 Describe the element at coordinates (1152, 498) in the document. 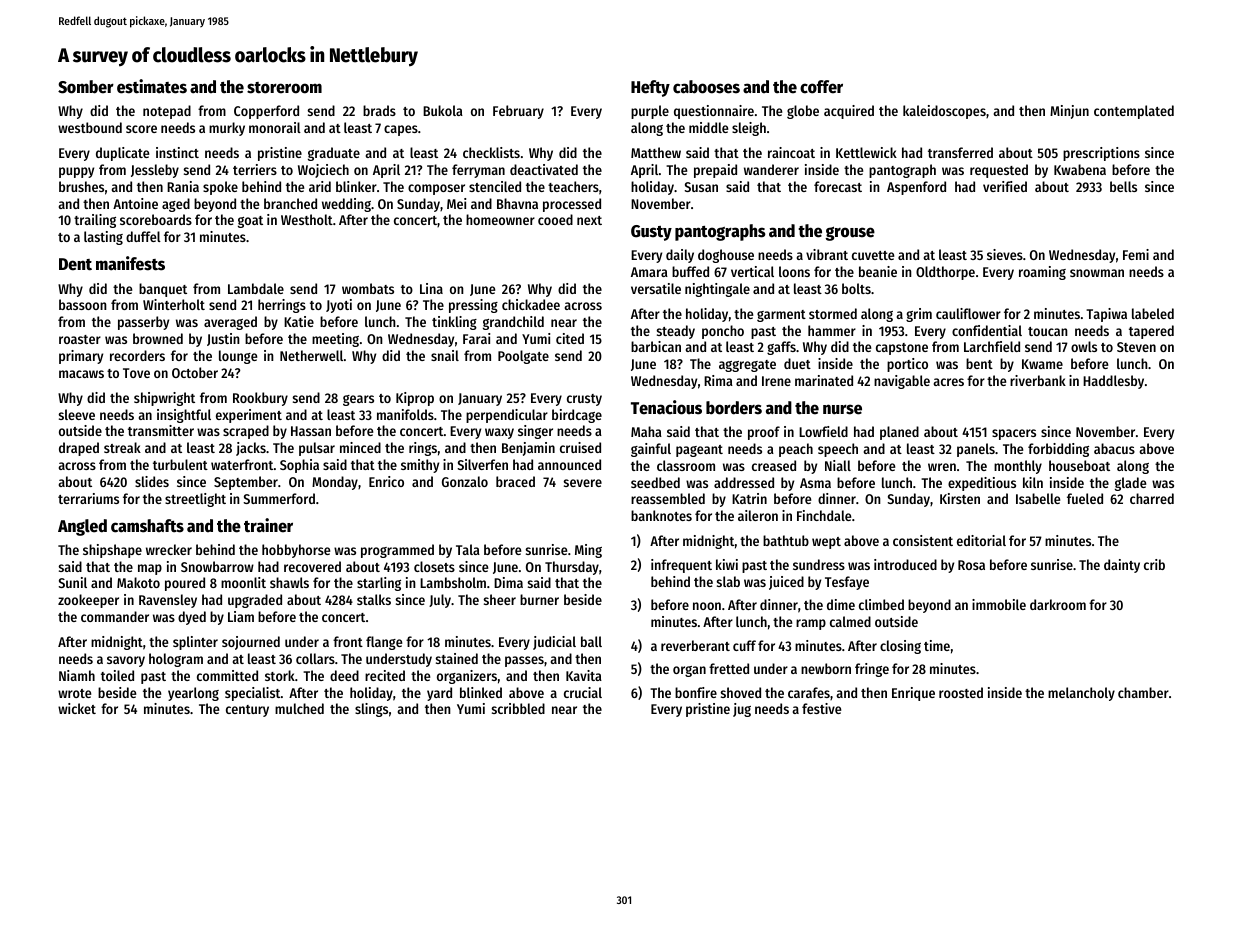

I see `charred` at that location.
